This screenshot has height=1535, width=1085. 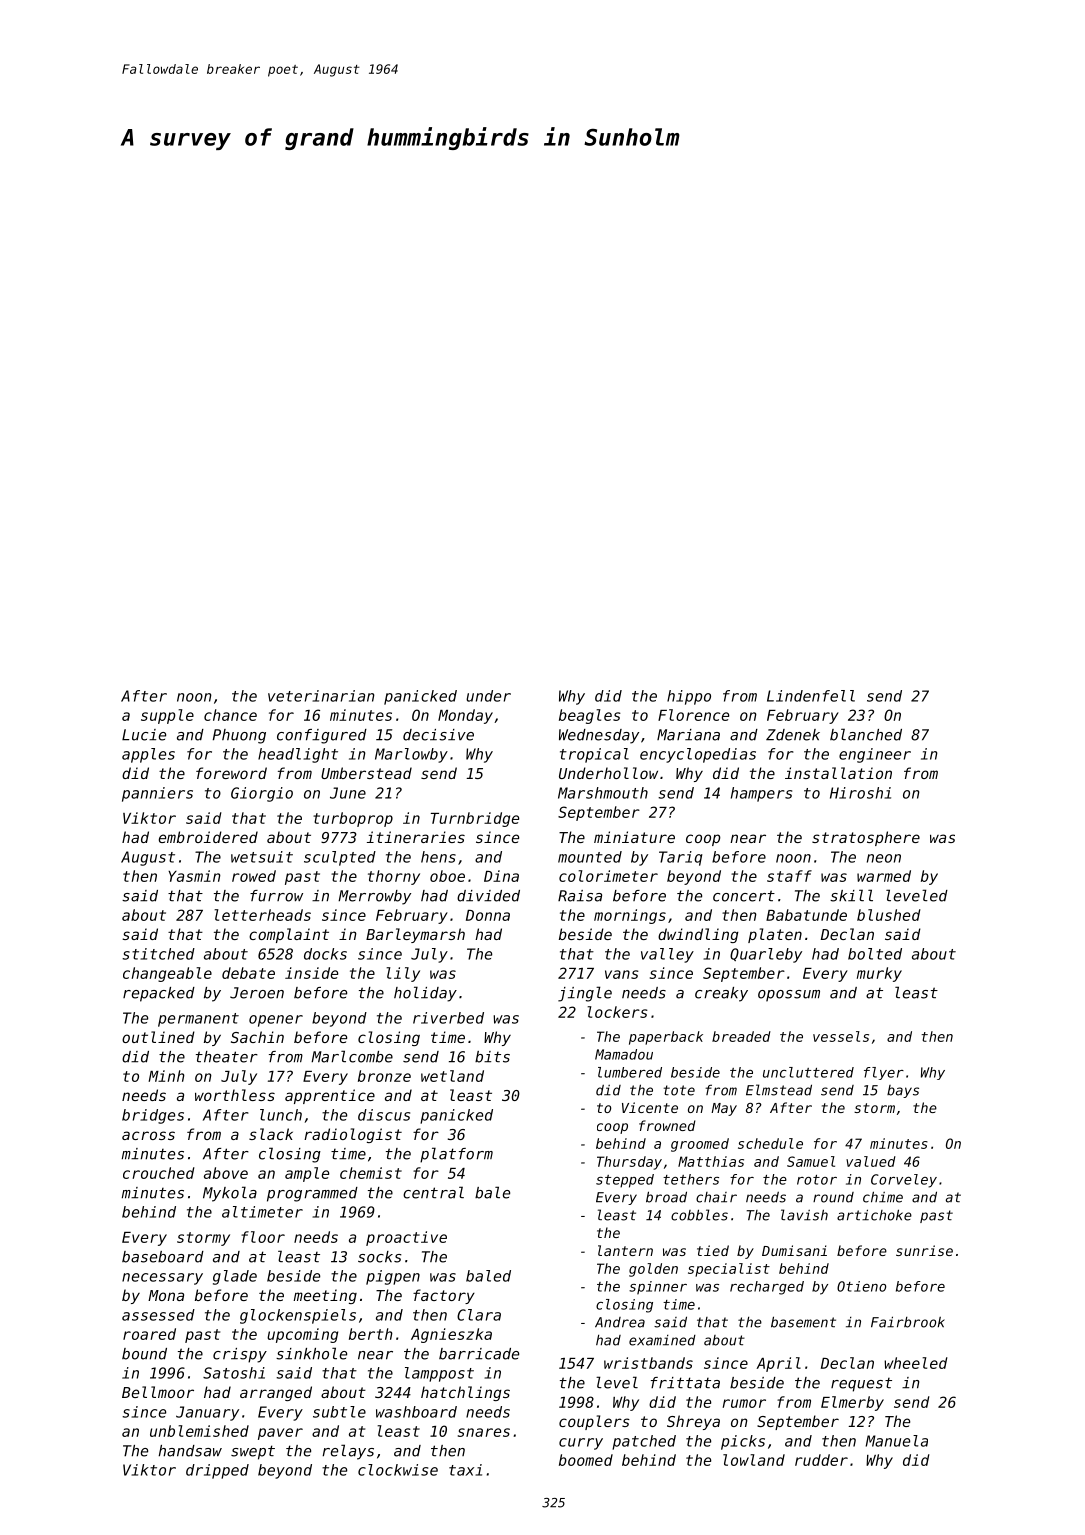 What do you see at coordinates (159, 1173) in the screenshot?
I see `crouched` at bounding box center [159, 1173].
